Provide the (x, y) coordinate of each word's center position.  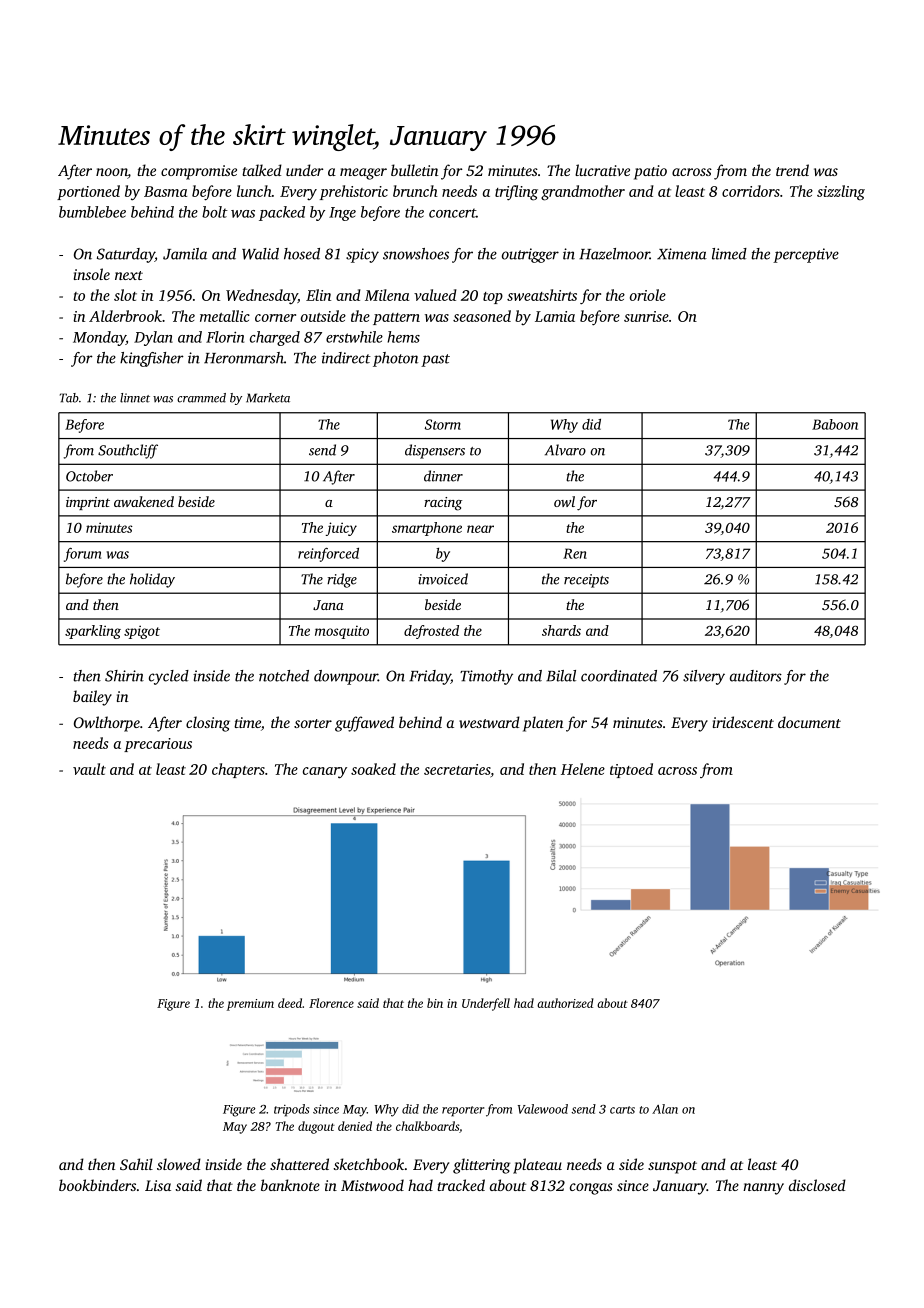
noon (112, 173)
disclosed (817, 1185)
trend (792, 170)
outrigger (530, 255)
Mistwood (372, 1185)
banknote (290, 1185)
